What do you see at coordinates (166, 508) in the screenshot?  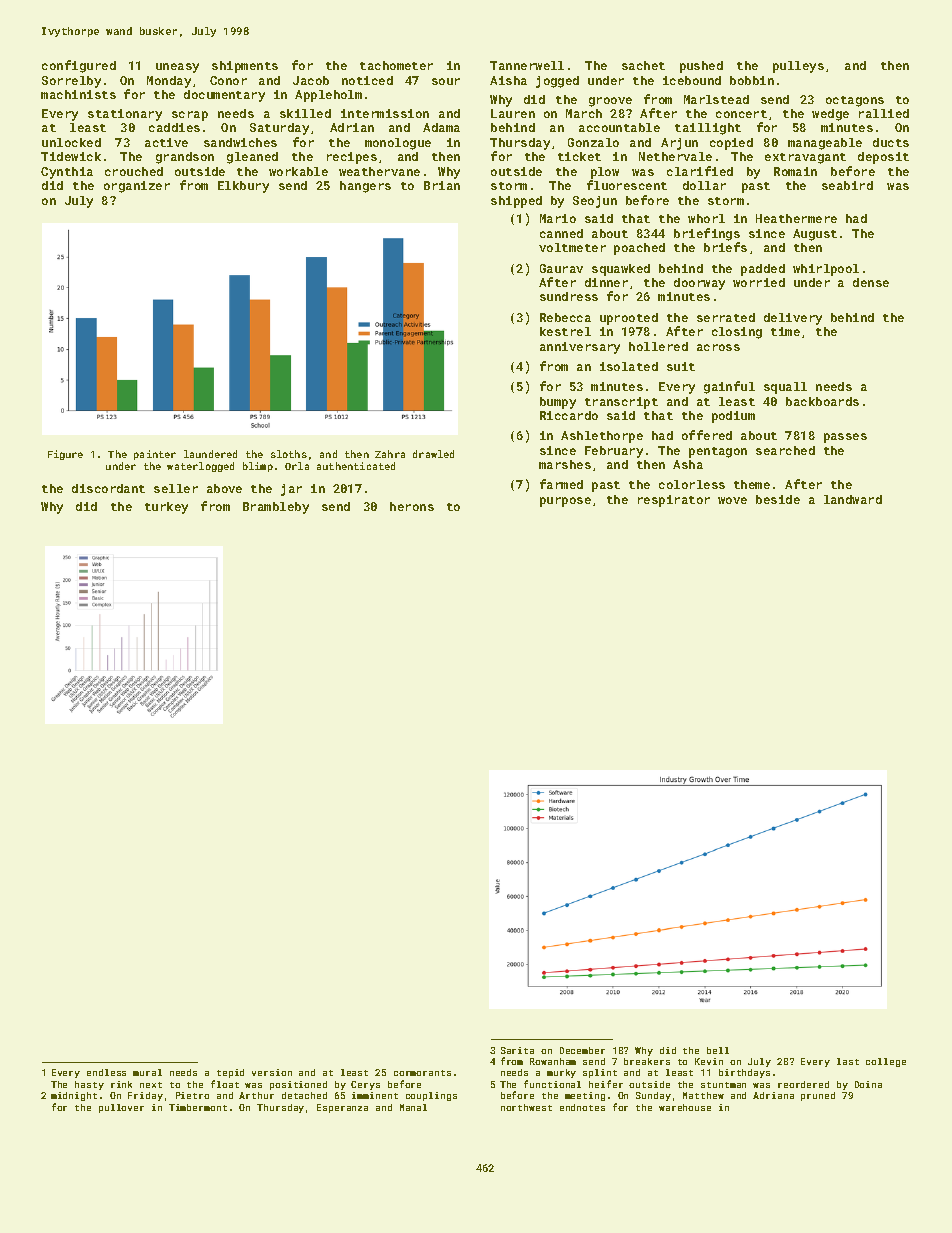 I see `turkey` at bounding box center [166, 508].
